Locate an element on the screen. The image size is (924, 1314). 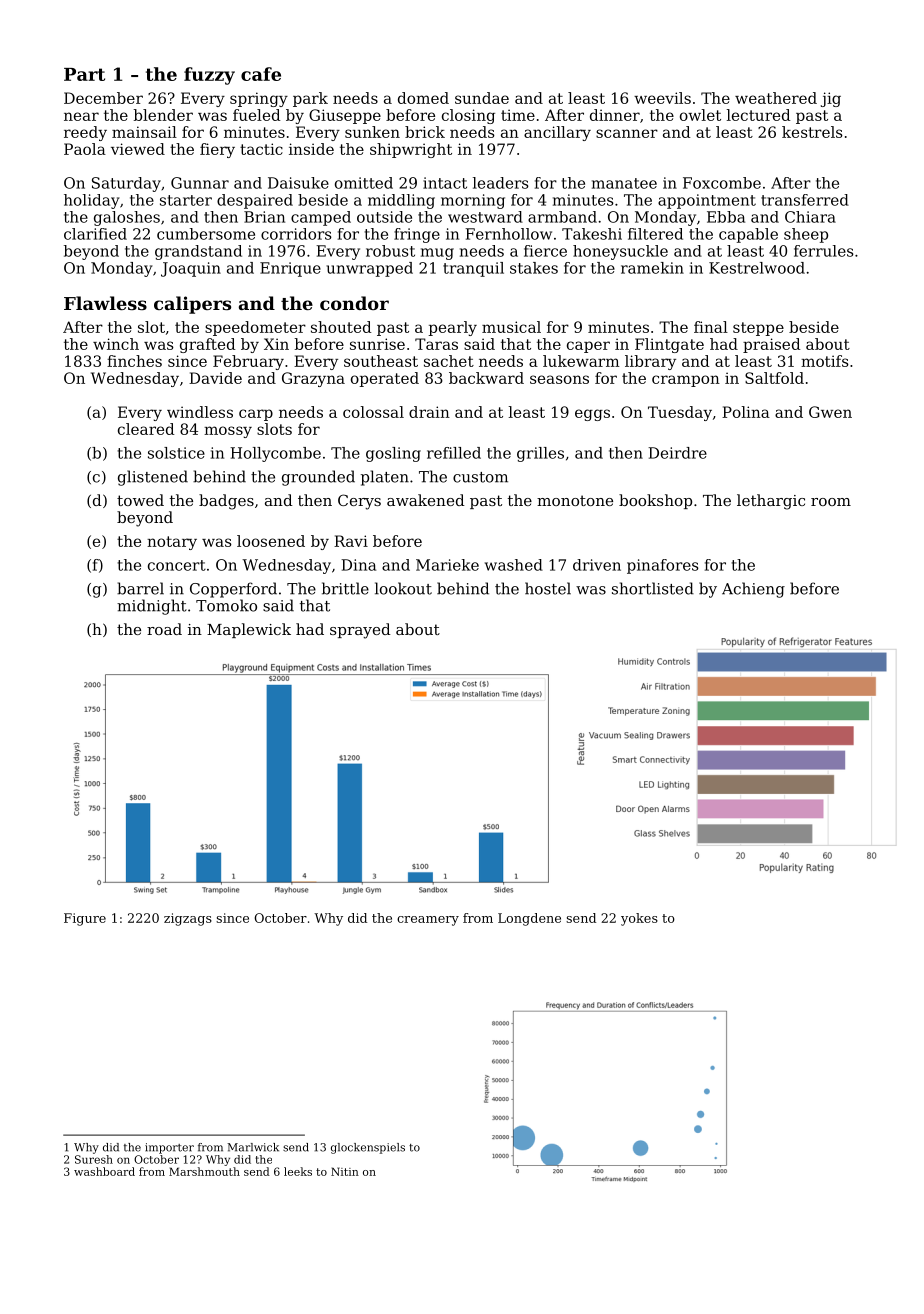
Figure is located at coordinates (85, 919).
